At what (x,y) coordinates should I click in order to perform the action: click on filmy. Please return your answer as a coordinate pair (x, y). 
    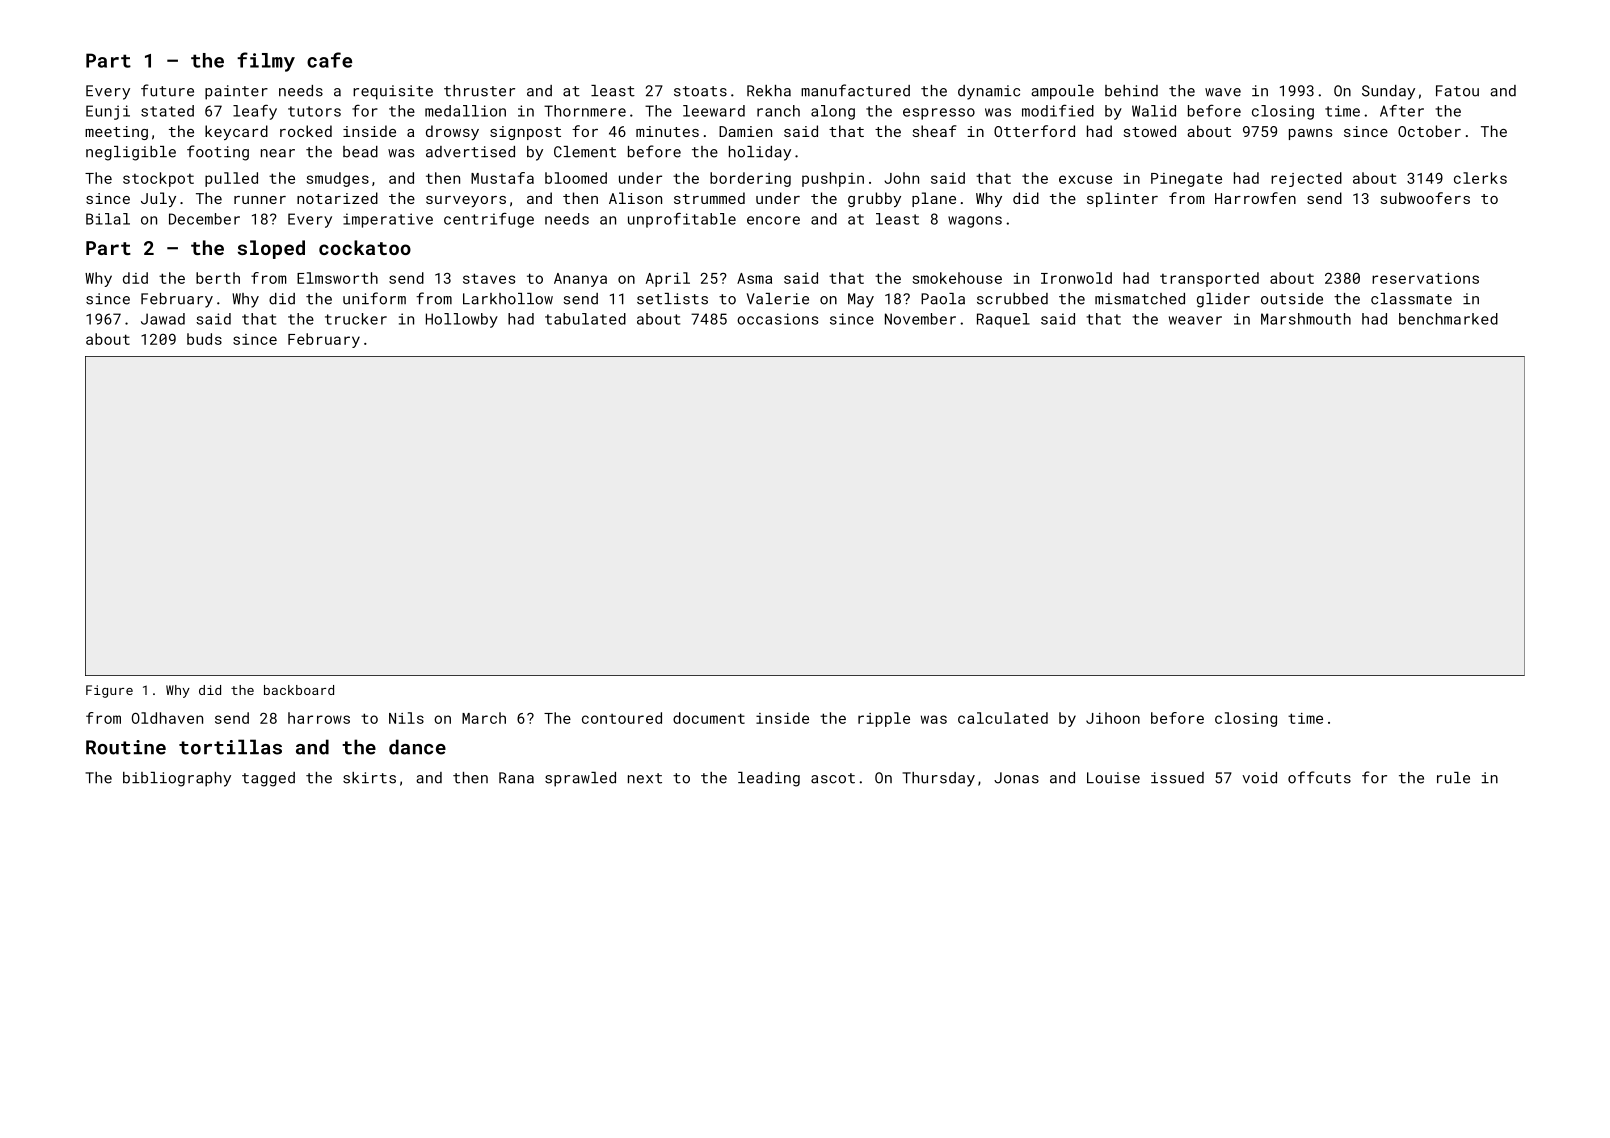
    Looking at the image, I should click on (266, 62).
